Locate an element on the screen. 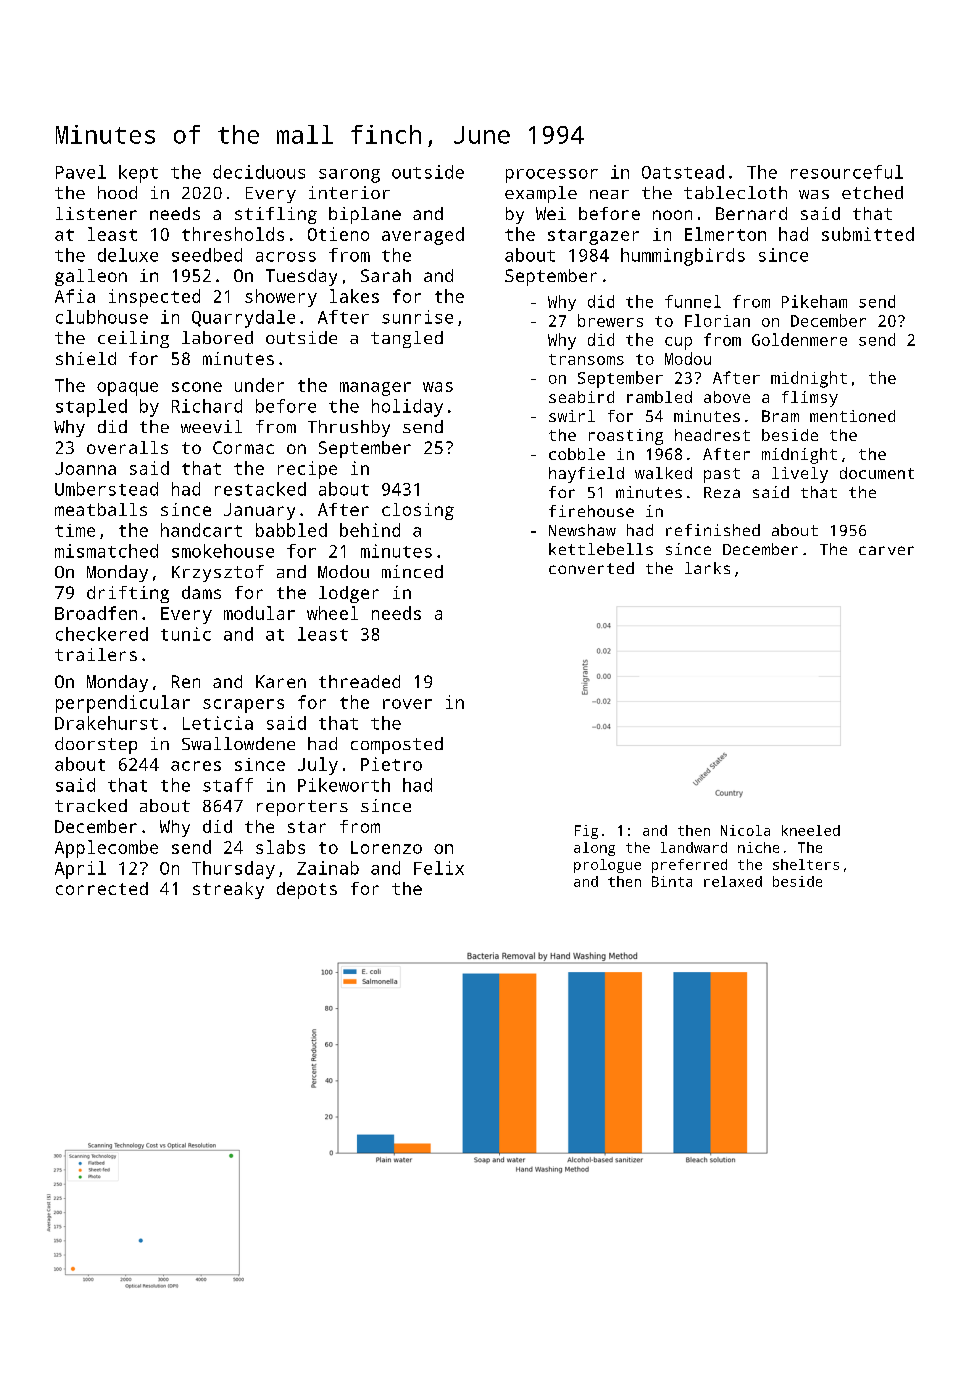 This screenshot has height=1382, width=973. deluxe is located at coordinates (128, 255).
